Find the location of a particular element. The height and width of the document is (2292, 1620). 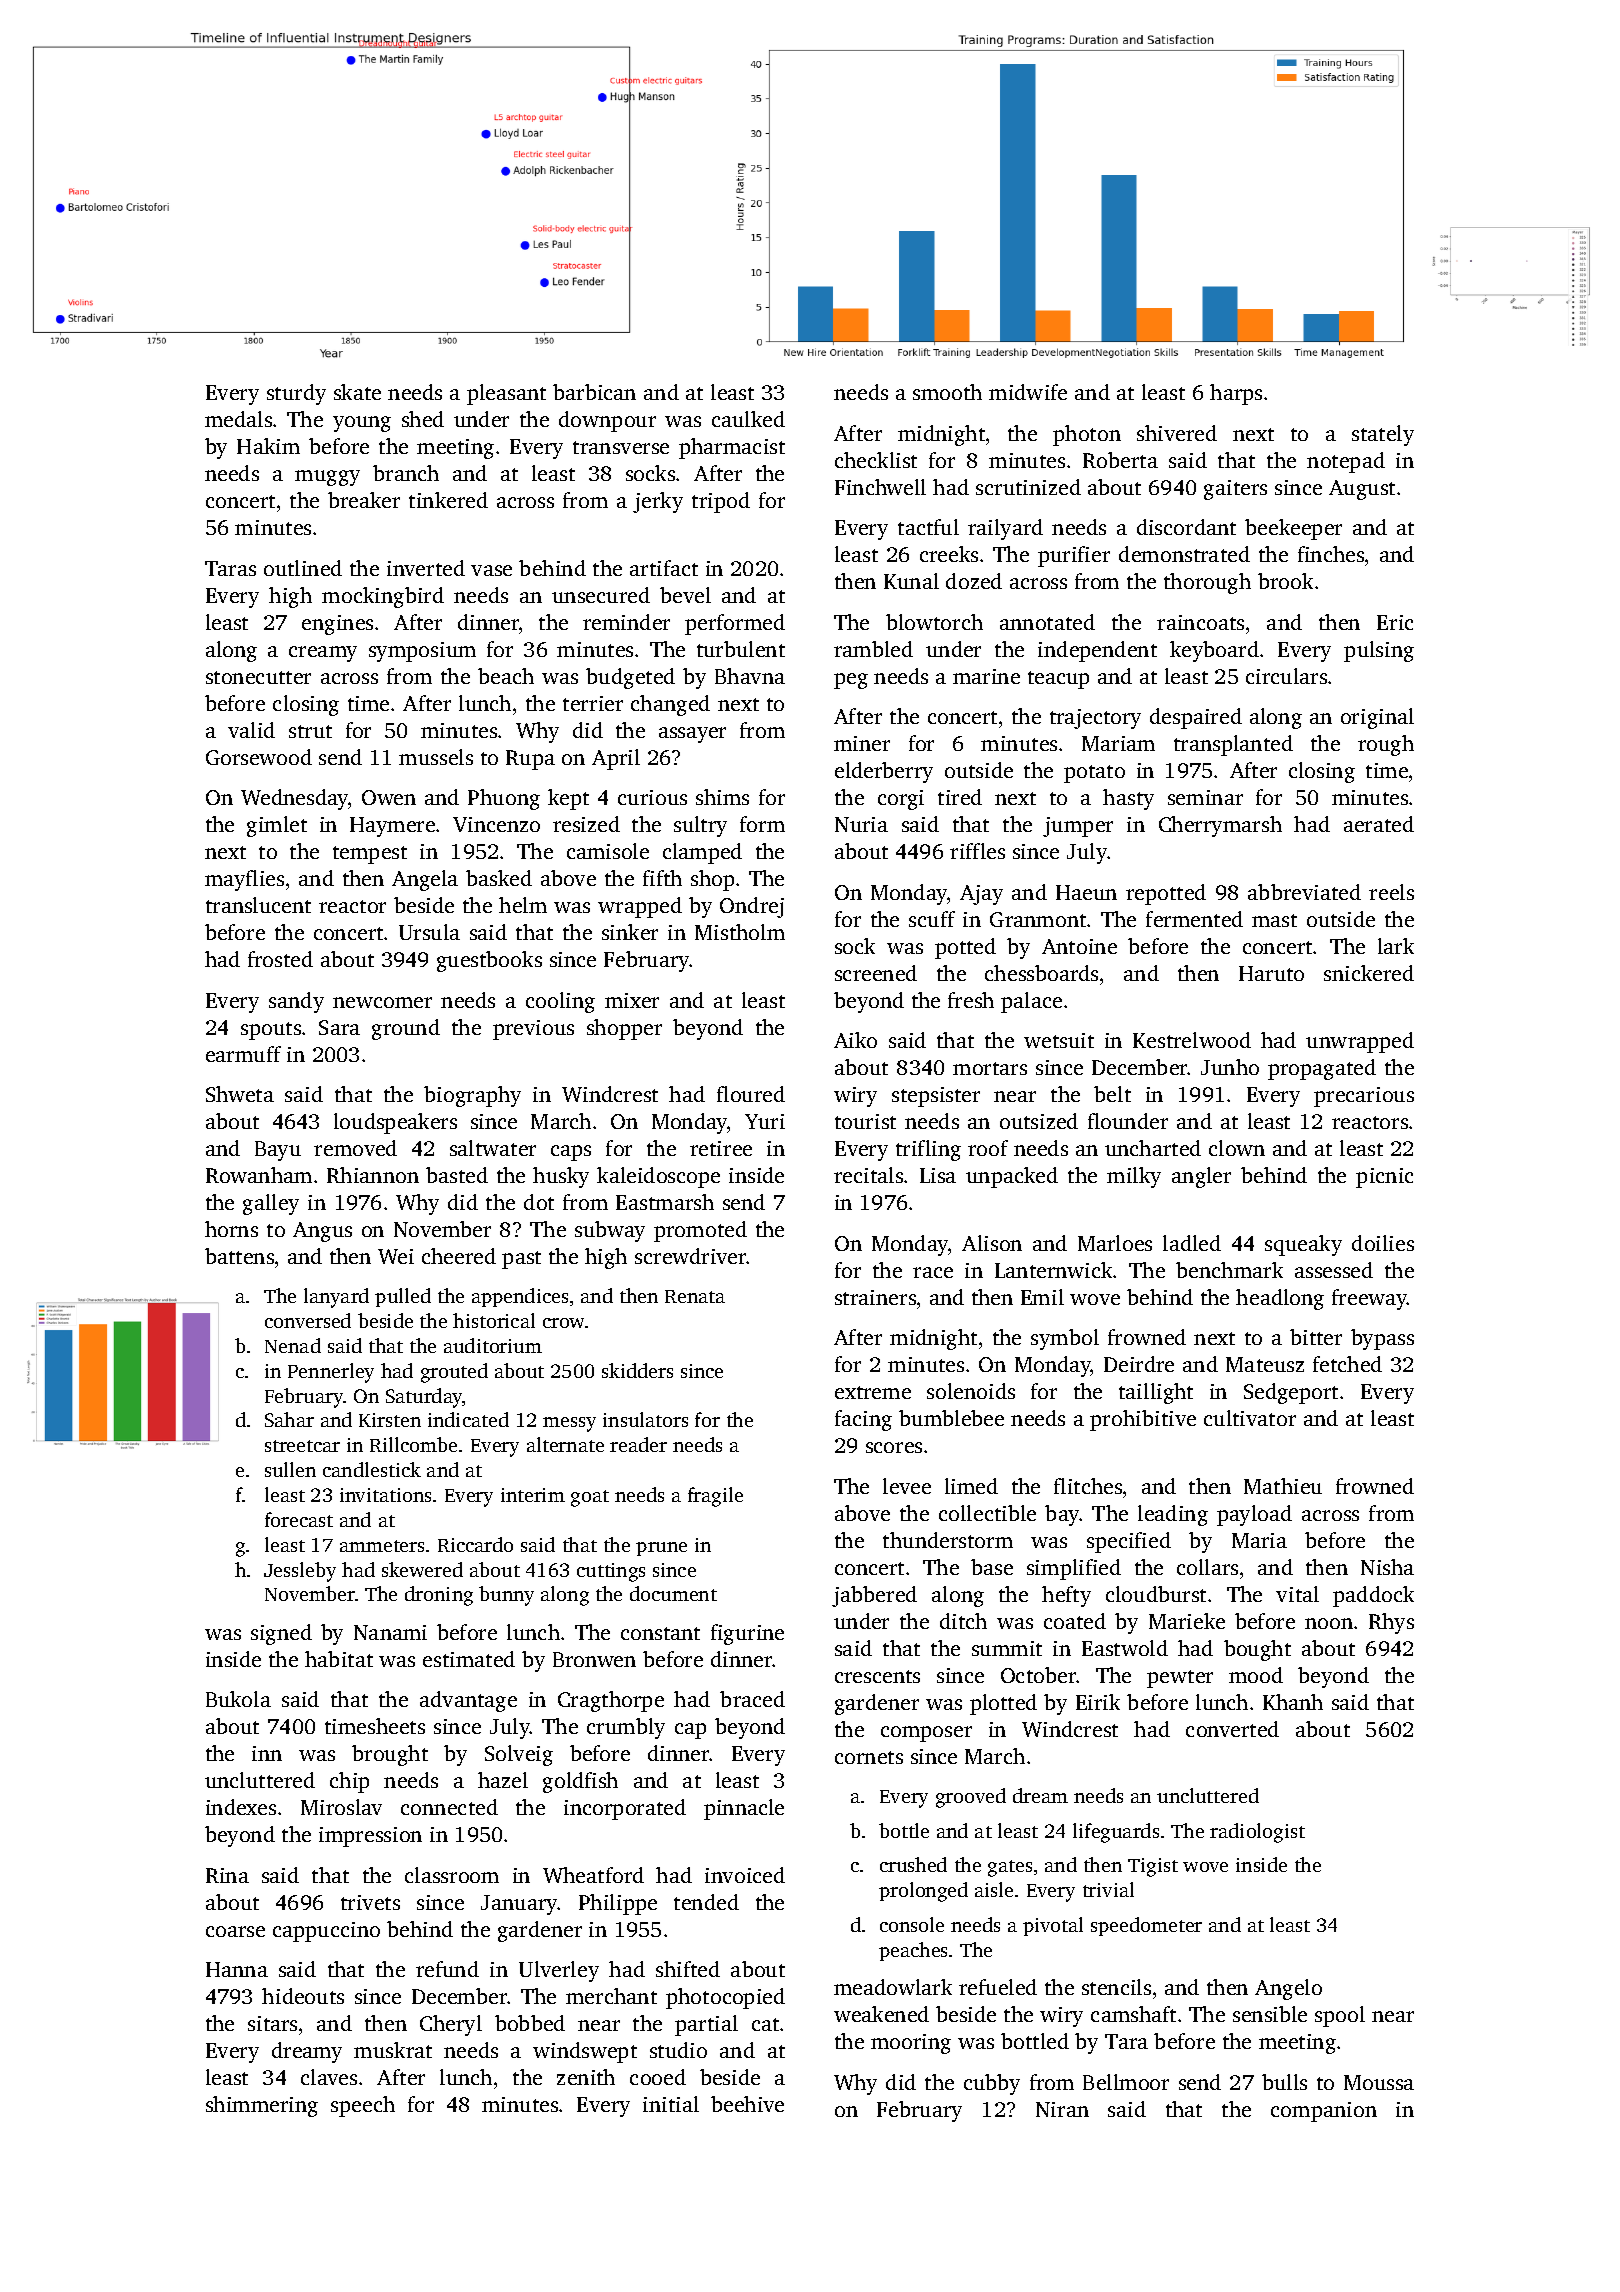

propagated is located at coordinates (1322, 1069).
